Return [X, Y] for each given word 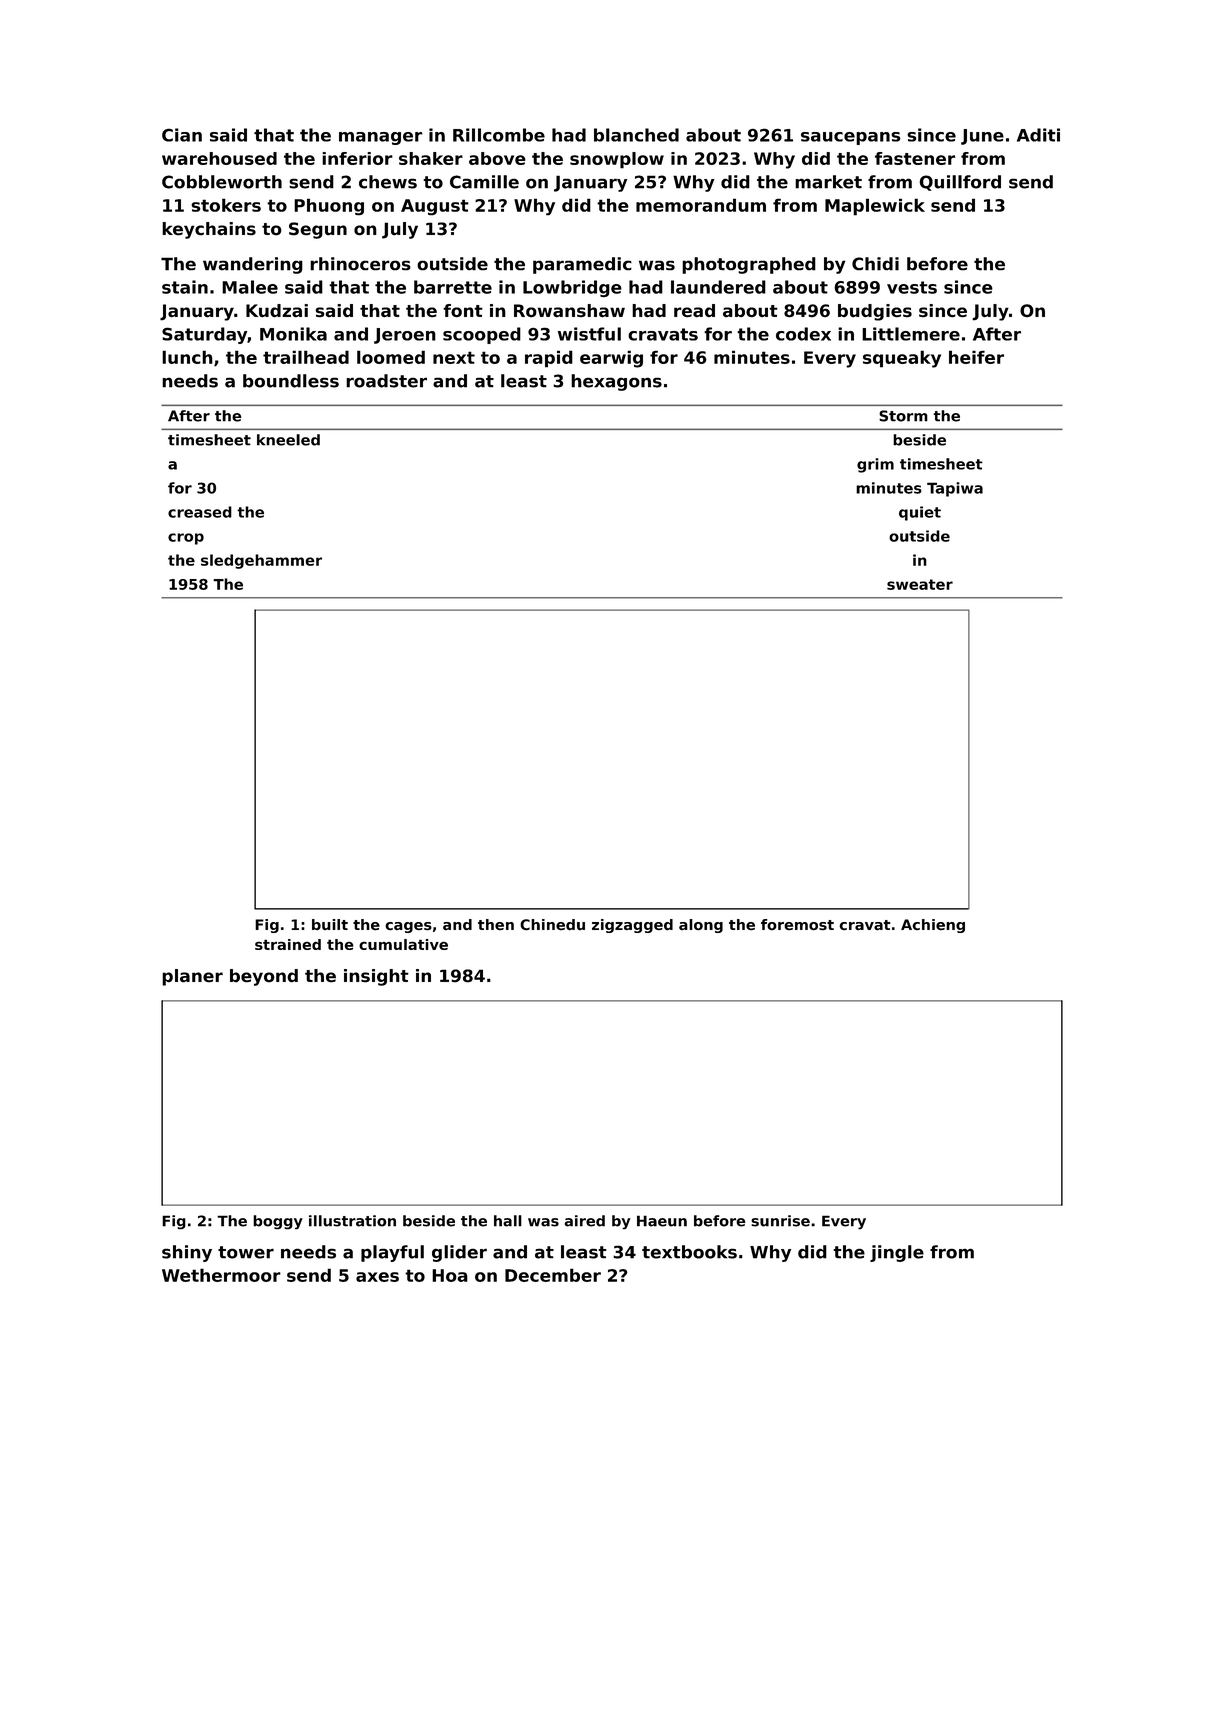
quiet [920, 513]
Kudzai [277, 311]
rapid [549, 359]
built [330, 925]
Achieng [933, 926]
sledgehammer [261, 561]
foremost [797, 924]
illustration [352, 1221]
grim [875, 465]
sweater [920, 584]
